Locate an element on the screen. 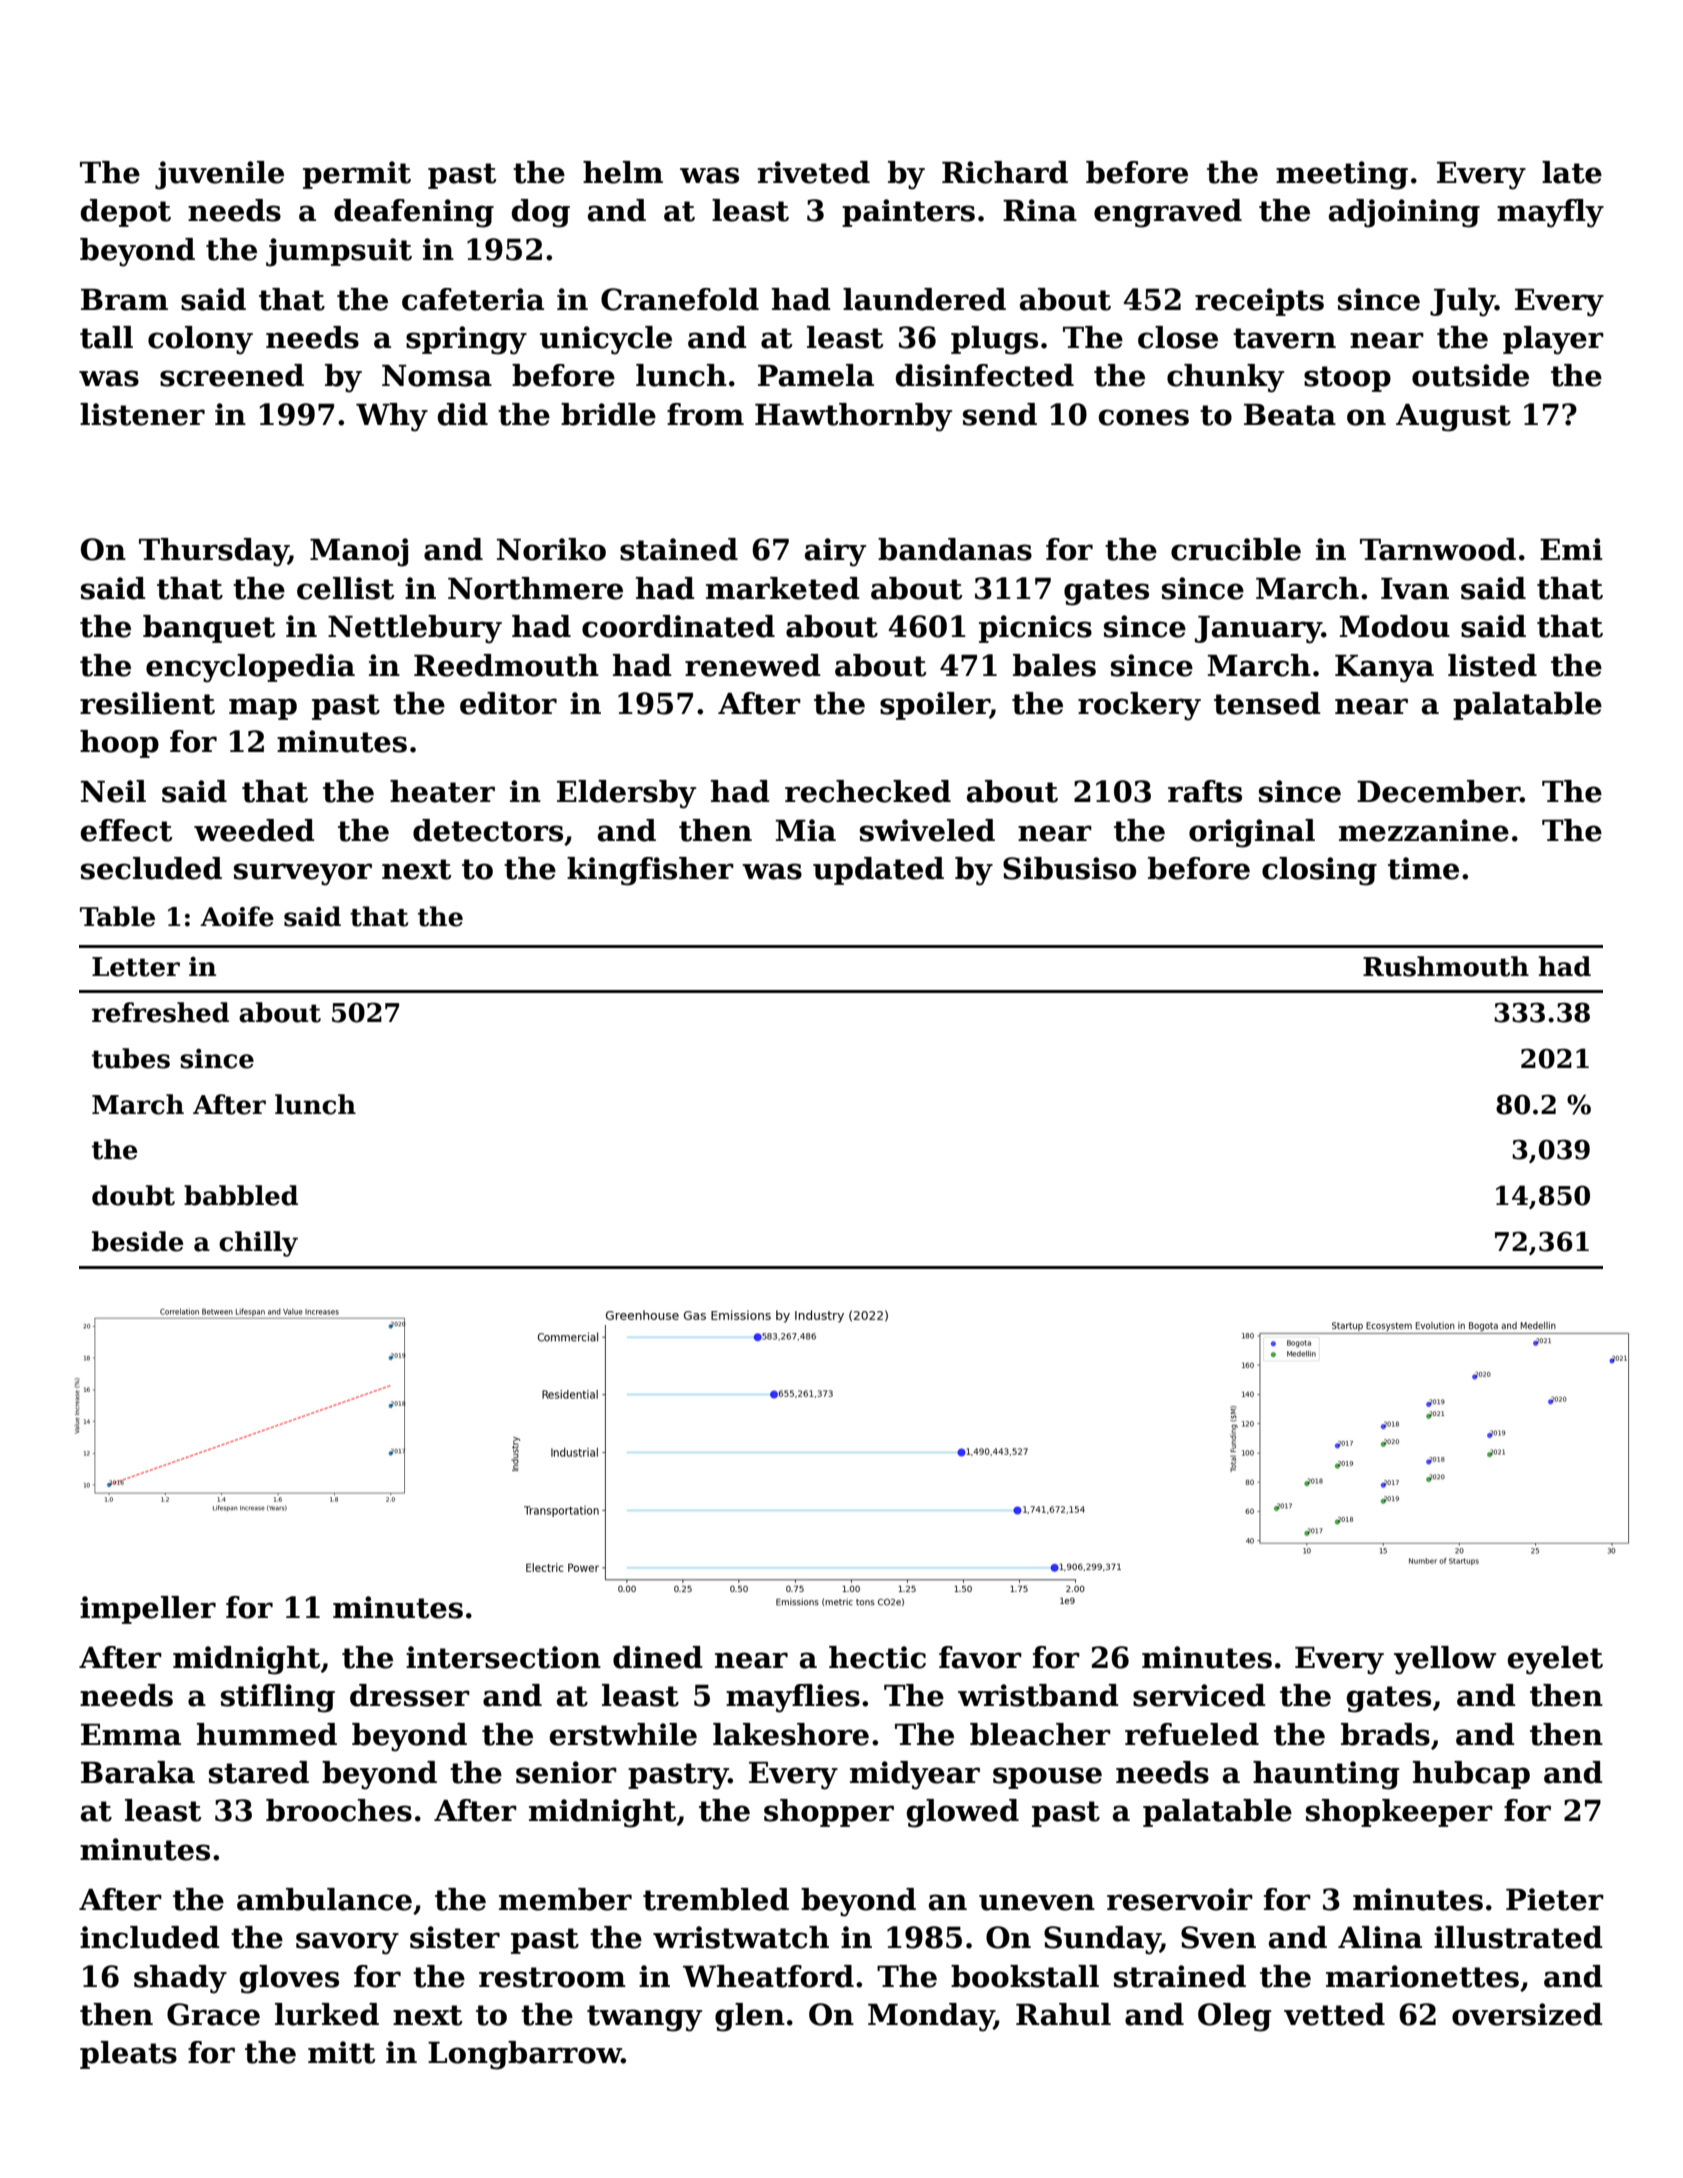 The width and height of the screenshot is (1683, 2178). impeller is located at coordinates (148, 1610).
